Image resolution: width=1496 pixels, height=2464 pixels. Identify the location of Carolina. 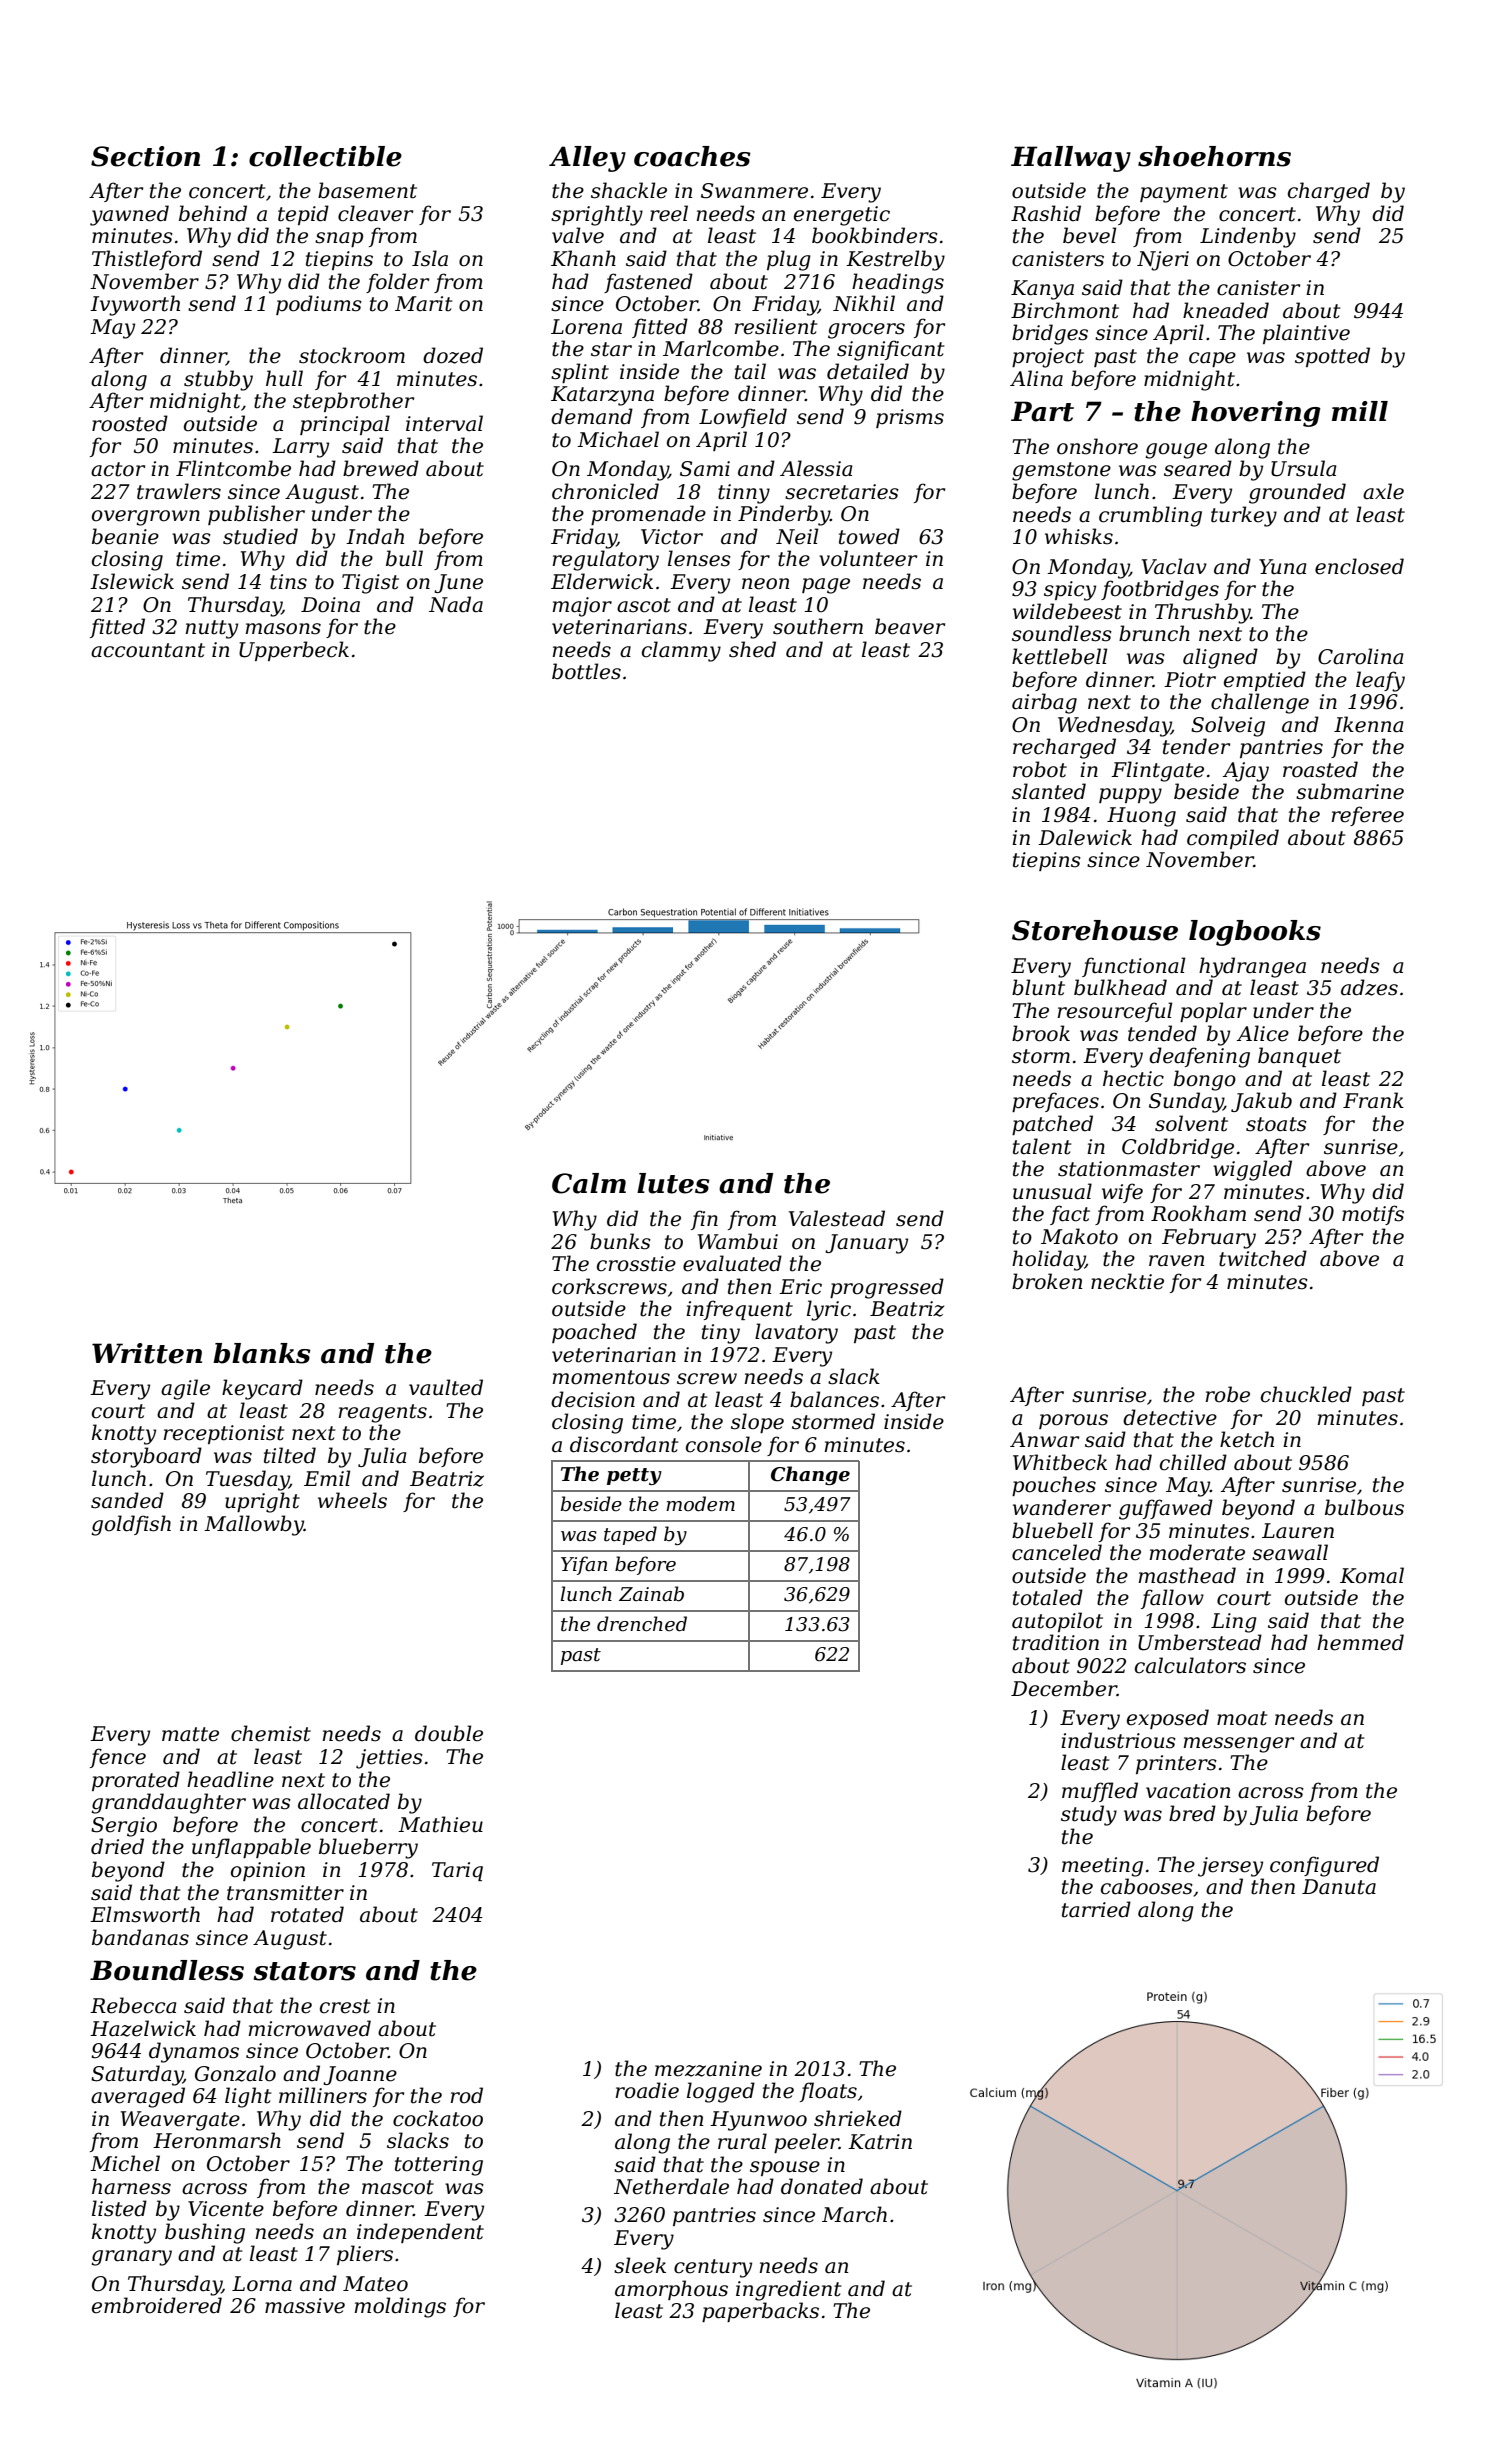
(1361, 656).
